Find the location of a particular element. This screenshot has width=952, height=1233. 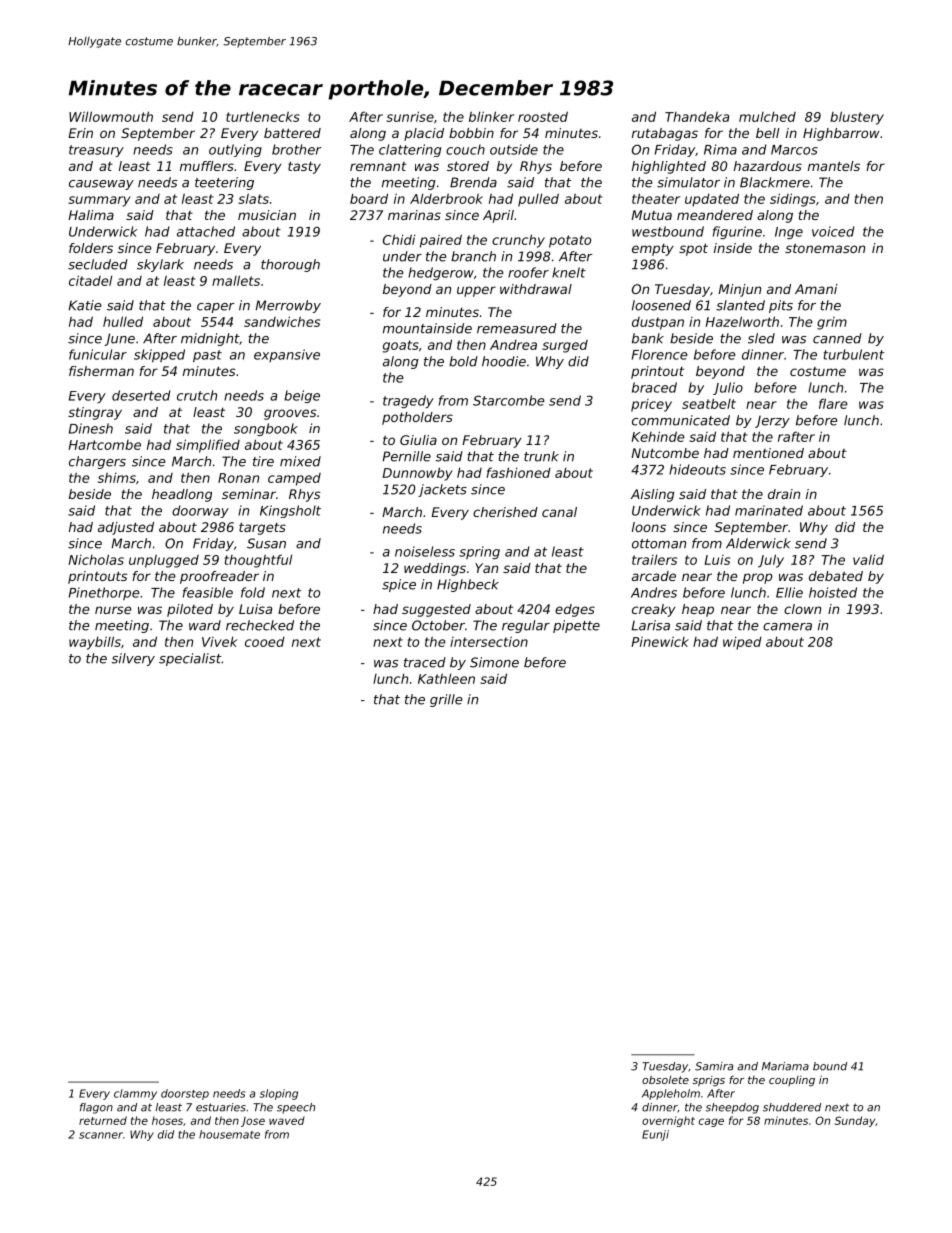

Pinewick is located at coordinates (660, 641).
